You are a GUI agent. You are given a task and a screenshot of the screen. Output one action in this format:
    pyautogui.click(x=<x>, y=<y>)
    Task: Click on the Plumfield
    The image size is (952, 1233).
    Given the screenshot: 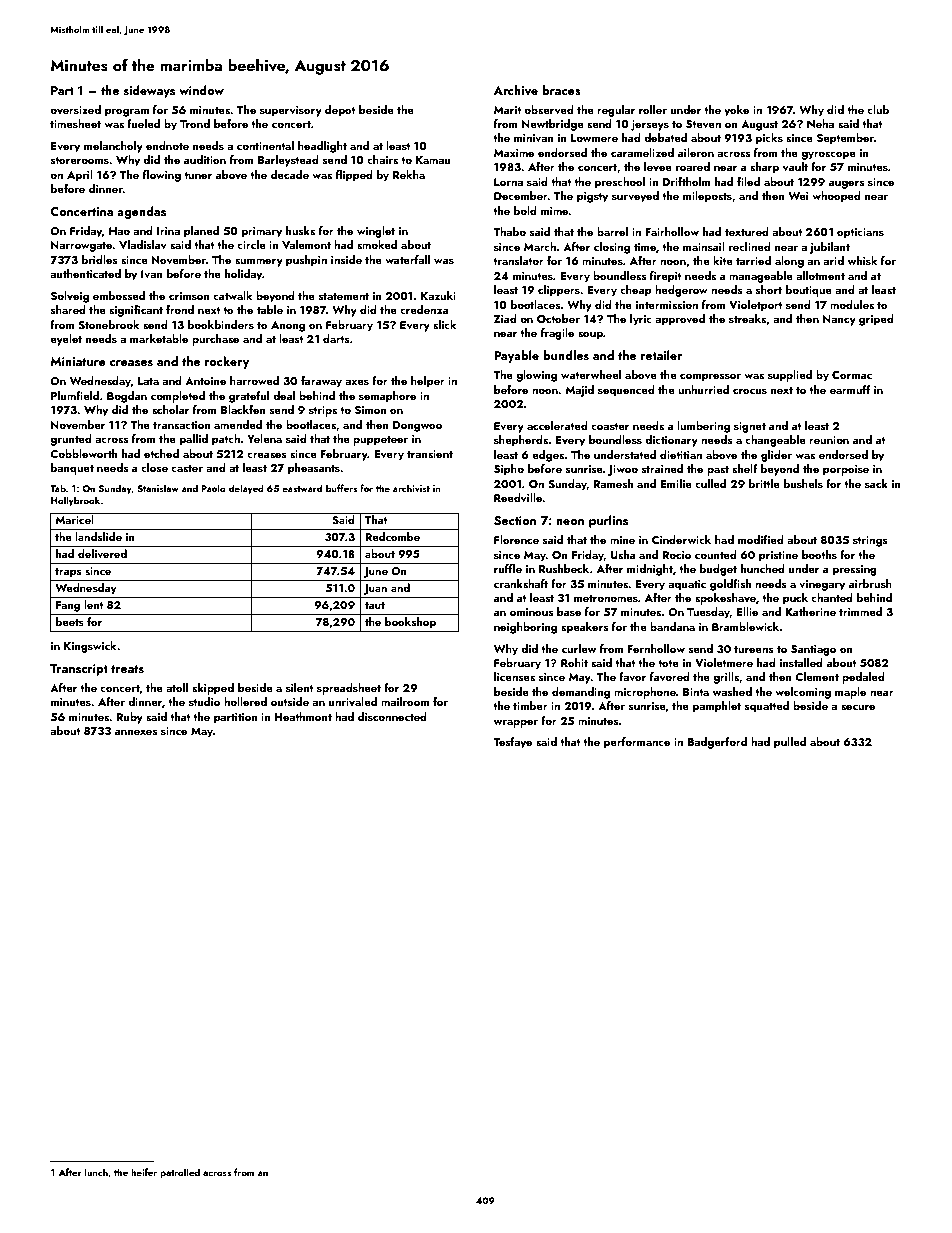 What is the action you would take?
    pyautogui.click(x=75, y=395)
